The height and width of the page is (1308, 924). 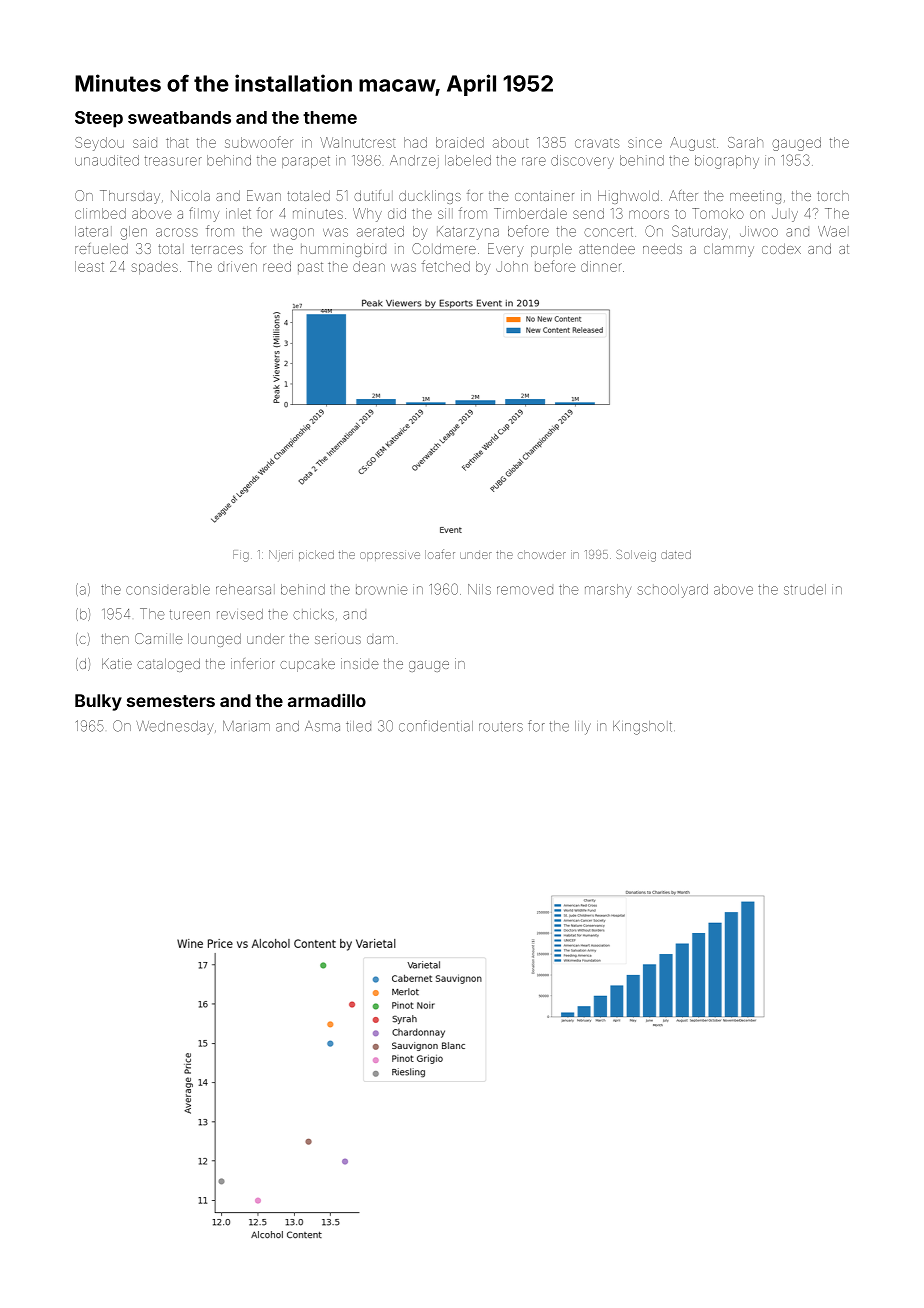 What do you see at coordinates (171, 701) in the page?
I see `semesters` at bounding box center [171, 701].
